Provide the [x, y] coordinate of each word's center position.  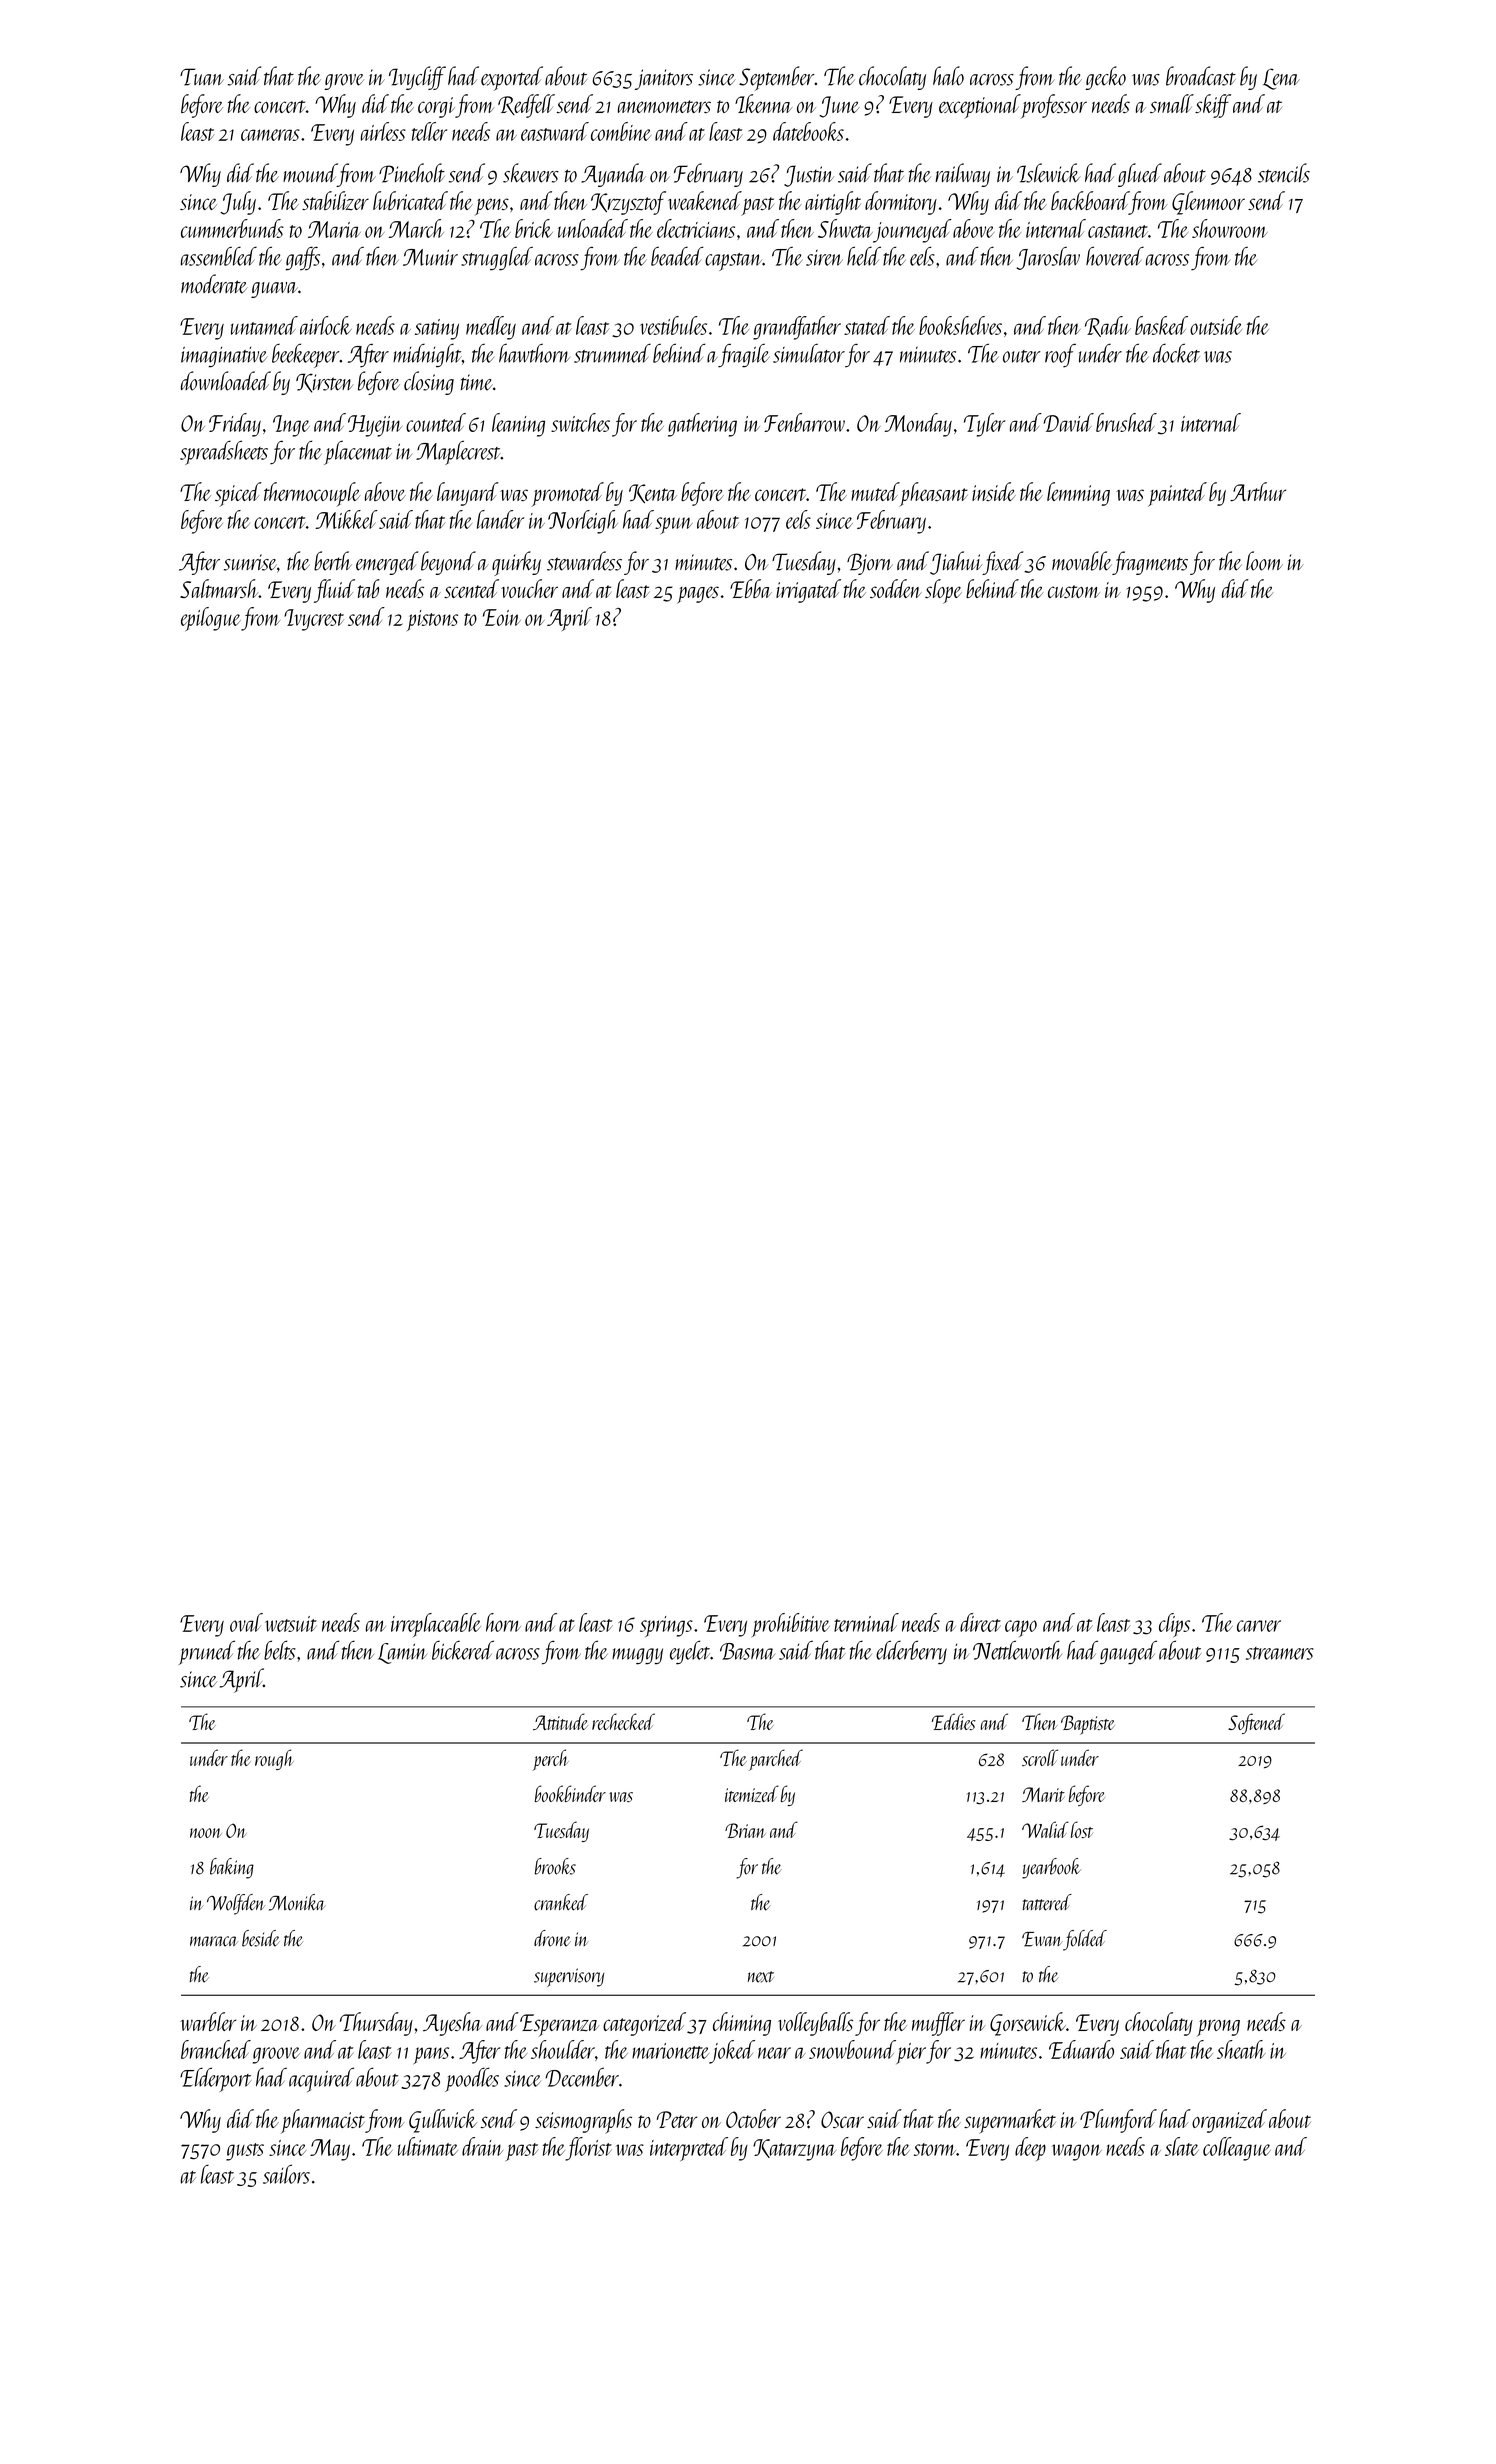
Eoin [502, 617]
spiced [238, 494]
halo [948, 76]
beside [261, 1938]
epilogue [211, 619]
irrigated [808, 591]
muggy [637, 1656]
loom [1264, 561]
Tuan [202, 77]
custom [1074, 591]
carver [1259, 1626]
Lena [1281, 79]
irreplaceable [436, 1625]
